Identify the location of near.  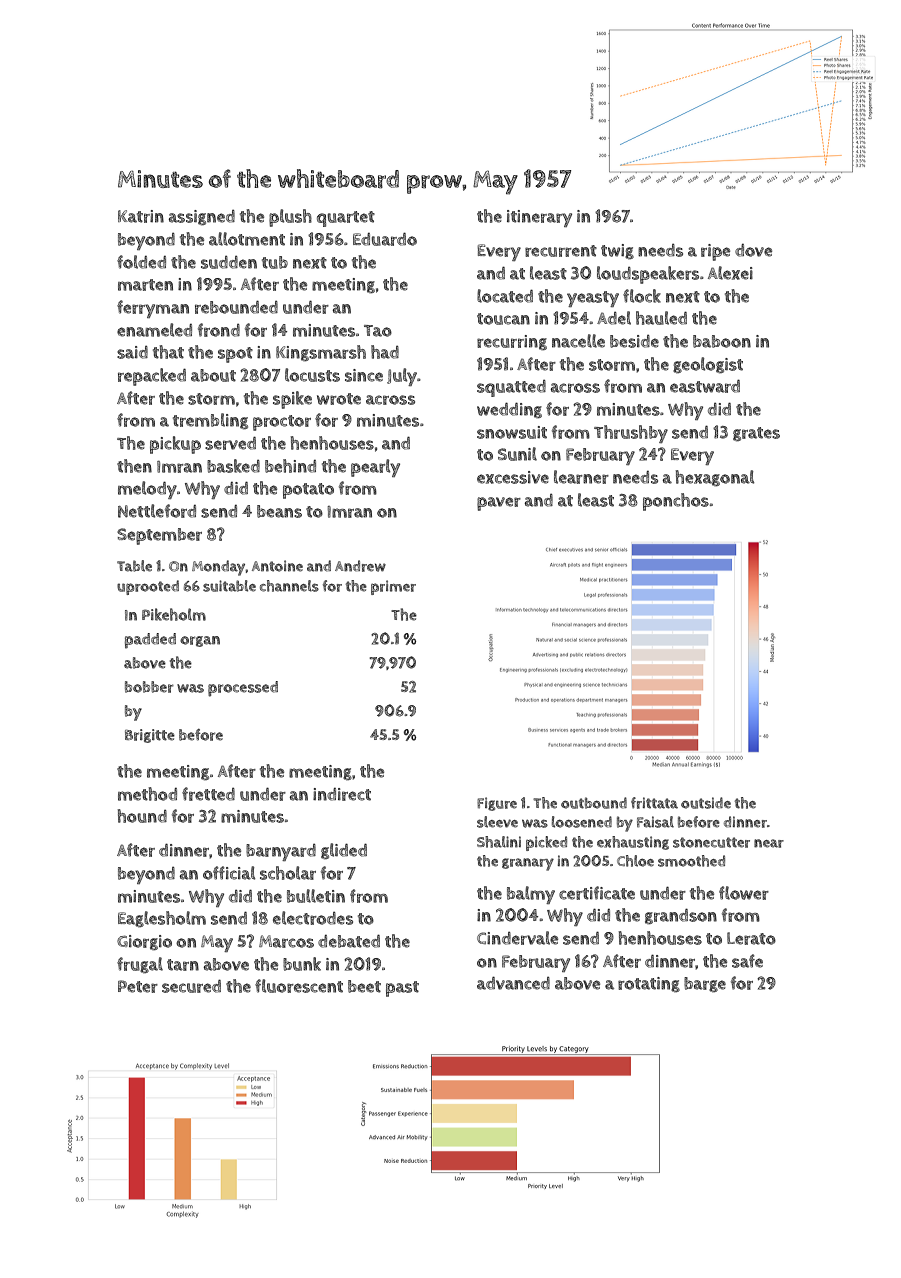
(769, 843).
